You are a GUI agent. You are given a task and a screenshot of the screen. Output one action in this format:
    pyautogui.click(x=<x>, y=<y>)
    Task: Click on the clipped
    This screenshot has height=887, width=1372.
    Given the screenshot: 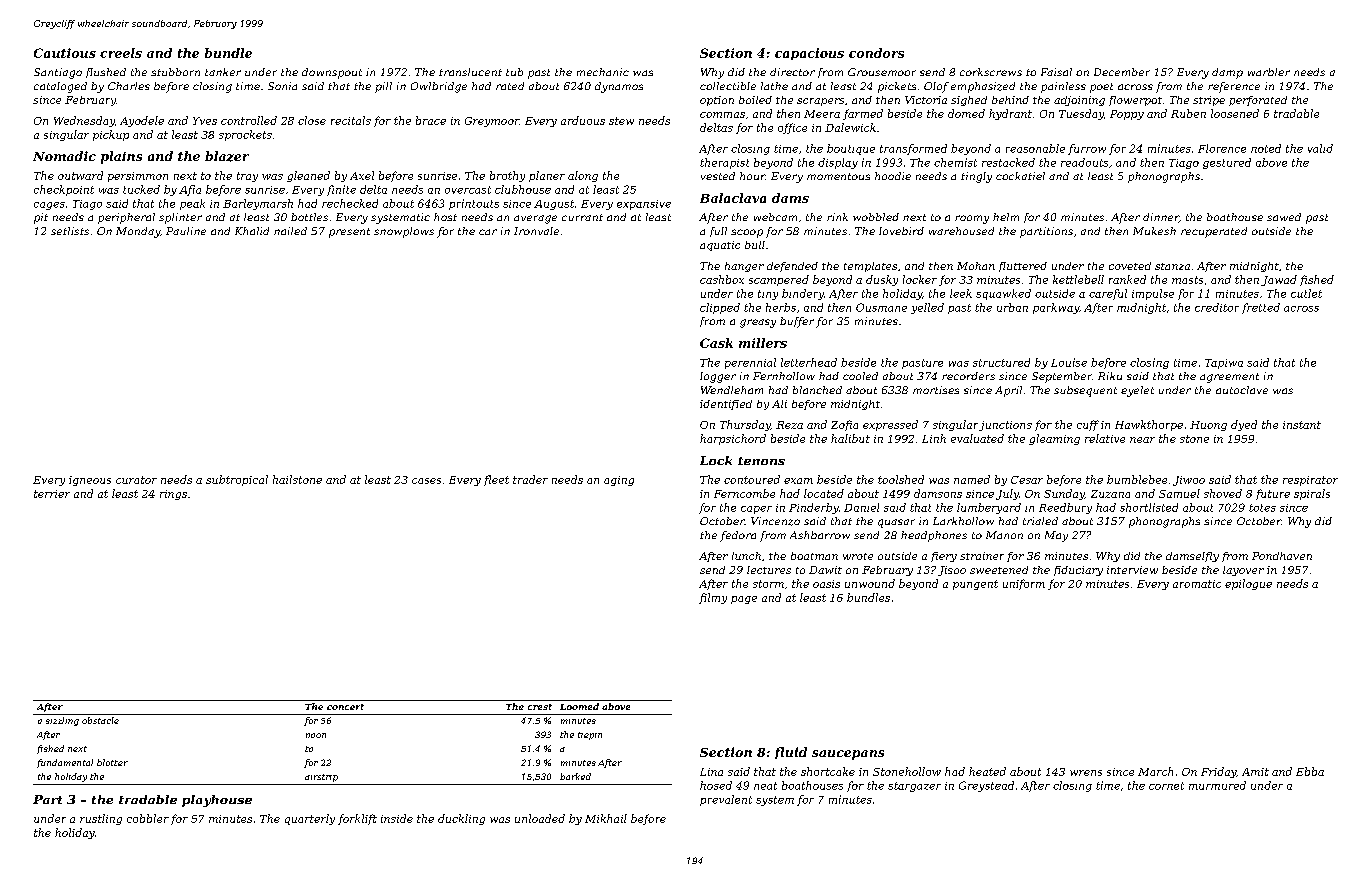 What is the action you would take?
    pyautogui.click(x=720, y=308)
